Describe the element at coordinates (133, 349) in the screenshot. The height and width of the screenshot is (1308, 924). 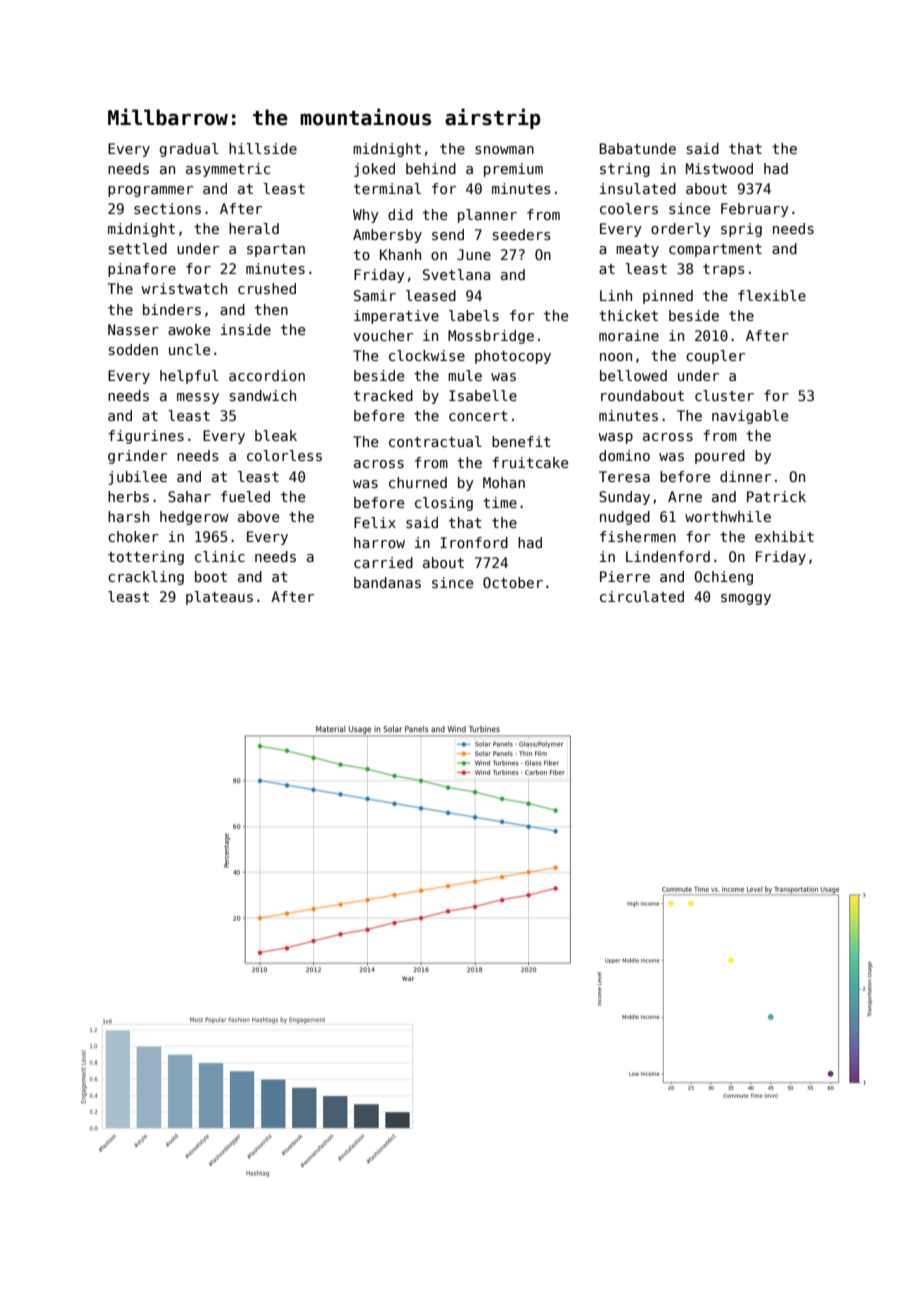
I see `sodden` at that location.
